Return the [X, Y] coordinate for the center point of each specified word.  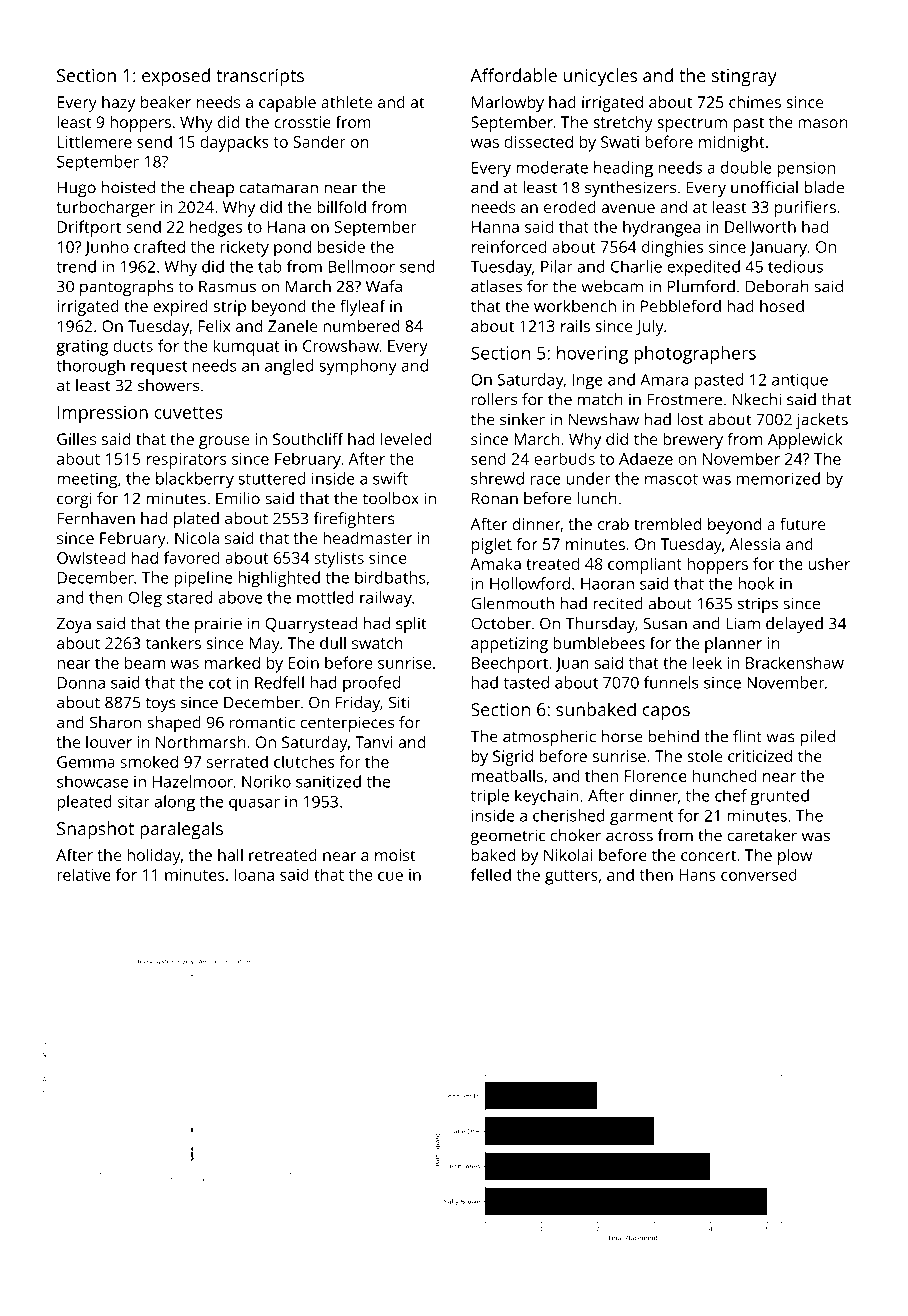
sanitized [328, 781]
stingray [744, 78]
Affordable [514, 75]
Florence [656, 775]
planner [733, 645]
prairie [218, 625]
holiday [154, 857]
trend [76, 266]
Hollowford [530, 583]
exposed [176, 77]
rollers [494, 399]
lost [690, 419]
